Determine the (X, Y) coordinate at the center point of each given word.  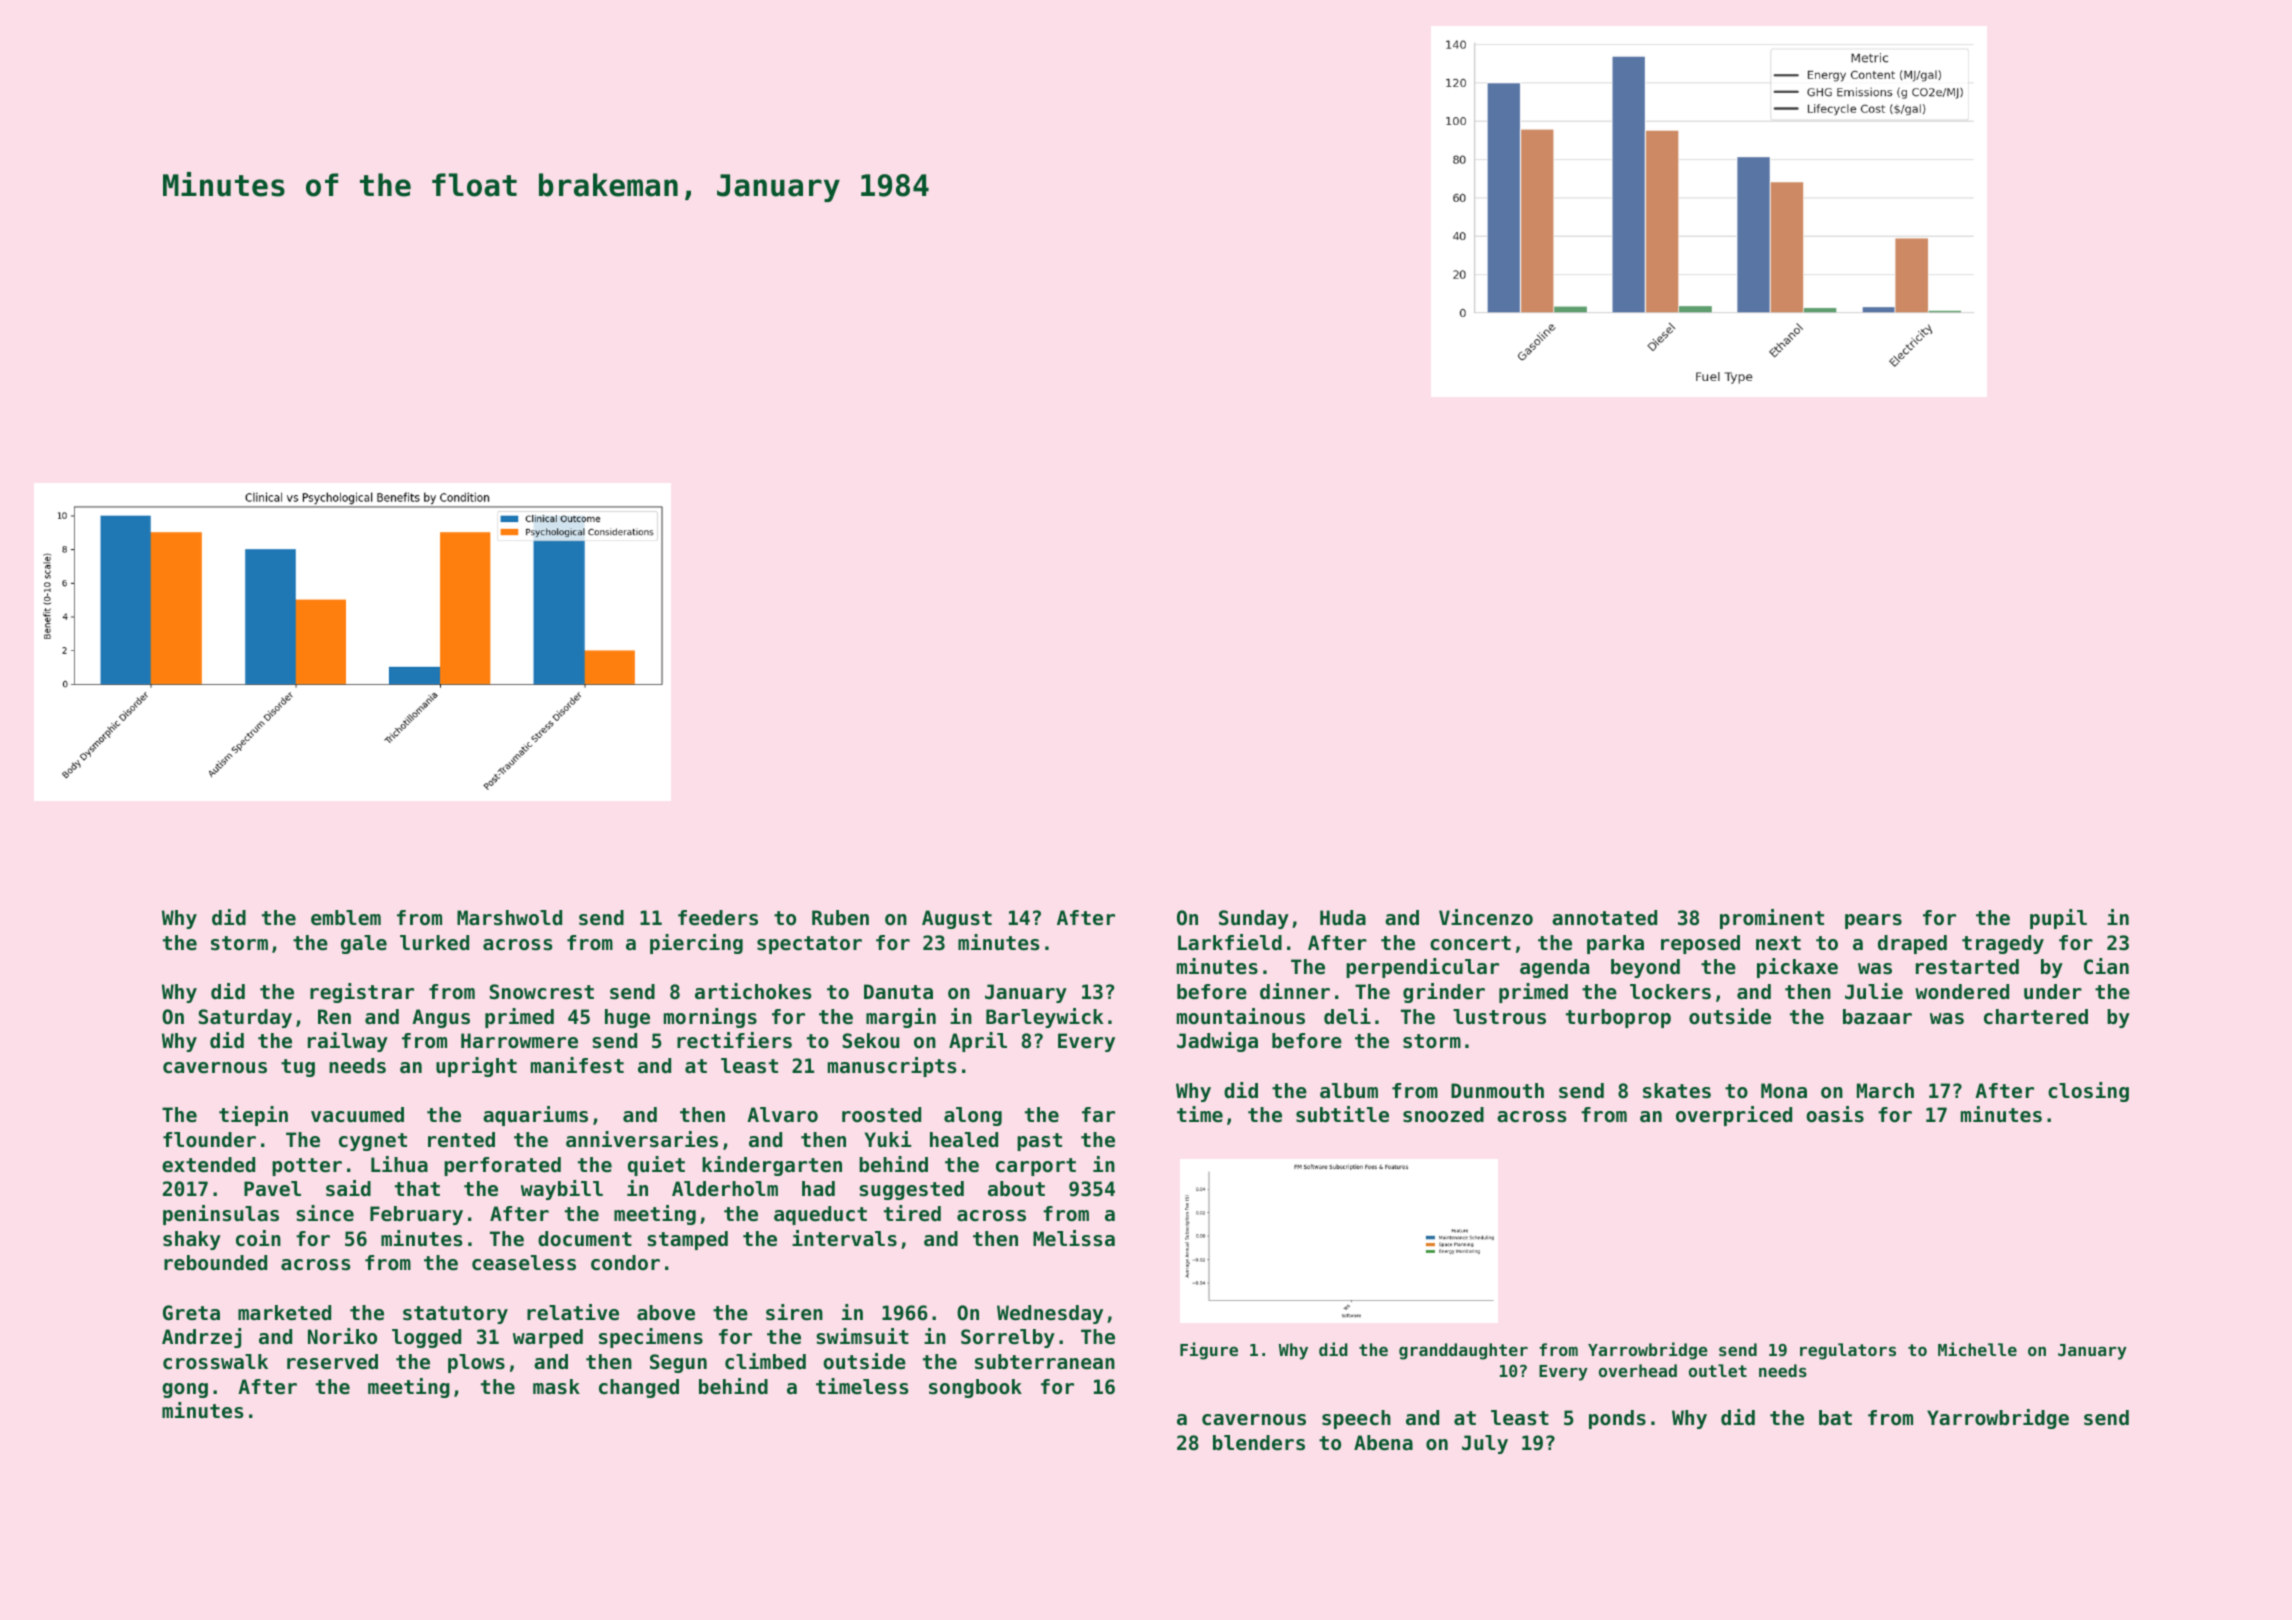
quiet (656, 1166)
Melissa (1074, 1238)
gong (185, 1390)
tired (912, 1213)
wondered (1962, 992)
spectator (809, 945)
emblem (346, 918)
